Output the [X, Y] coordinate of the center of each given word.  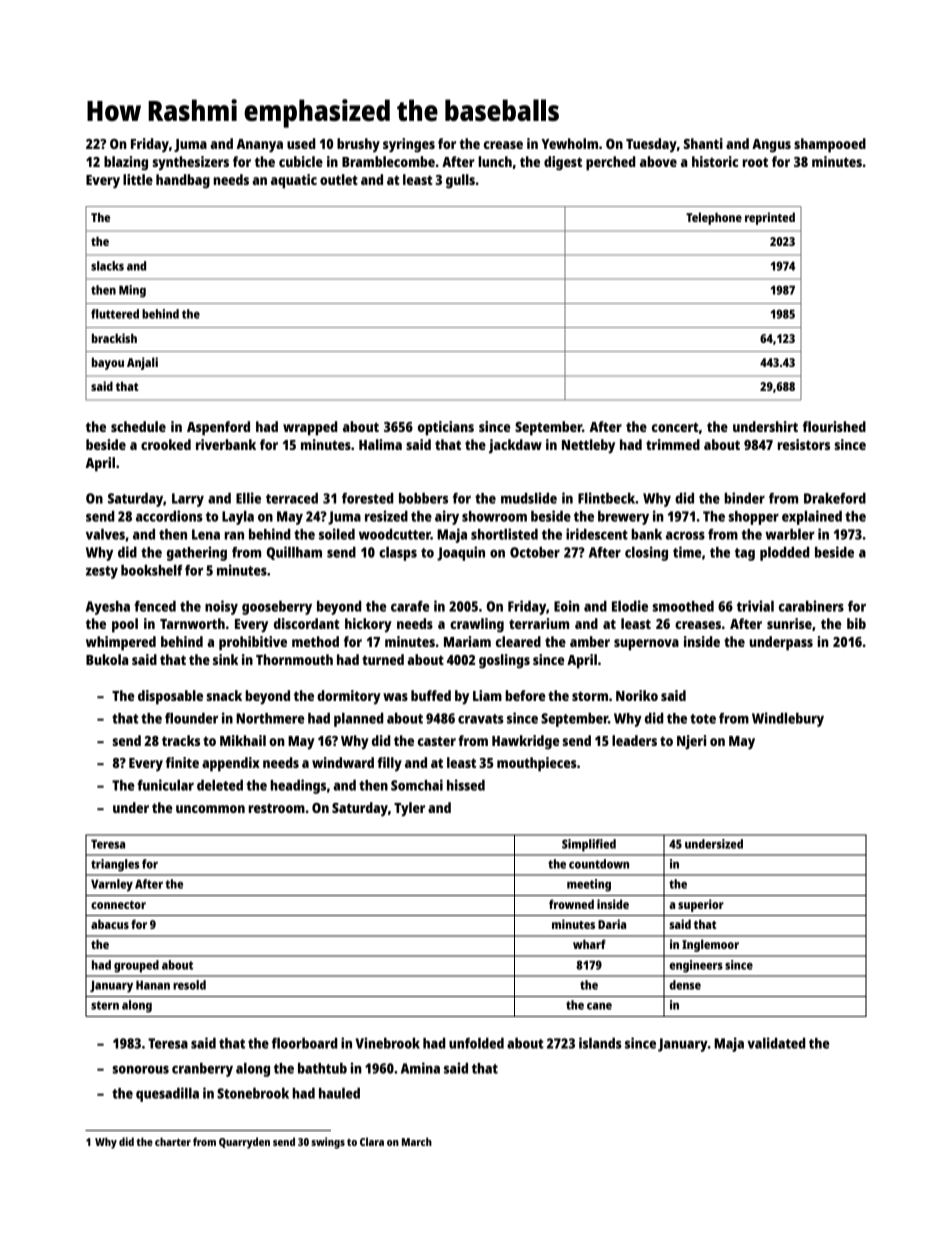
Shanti [703, 143]
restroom [277, 808]
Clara [372, 1141]
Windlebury [788, 719]
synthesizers [190, 163]
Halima [380, 444]
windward [343, 762]
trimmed [673, 444]
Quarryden [244, 1143]
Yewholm [569, 143]
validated [776, 1043]
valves [105, 534]
